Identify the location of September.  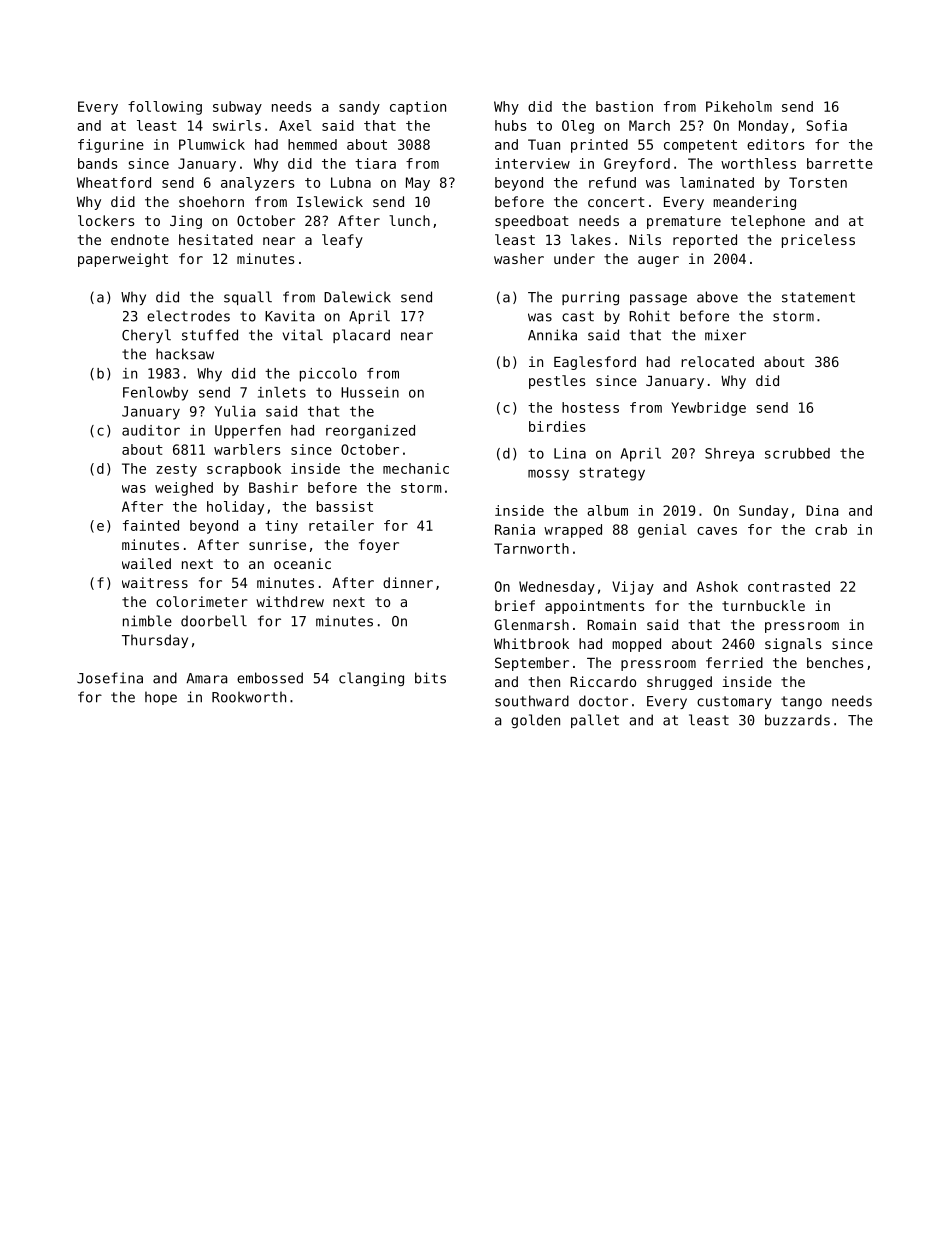
(532, 664).
